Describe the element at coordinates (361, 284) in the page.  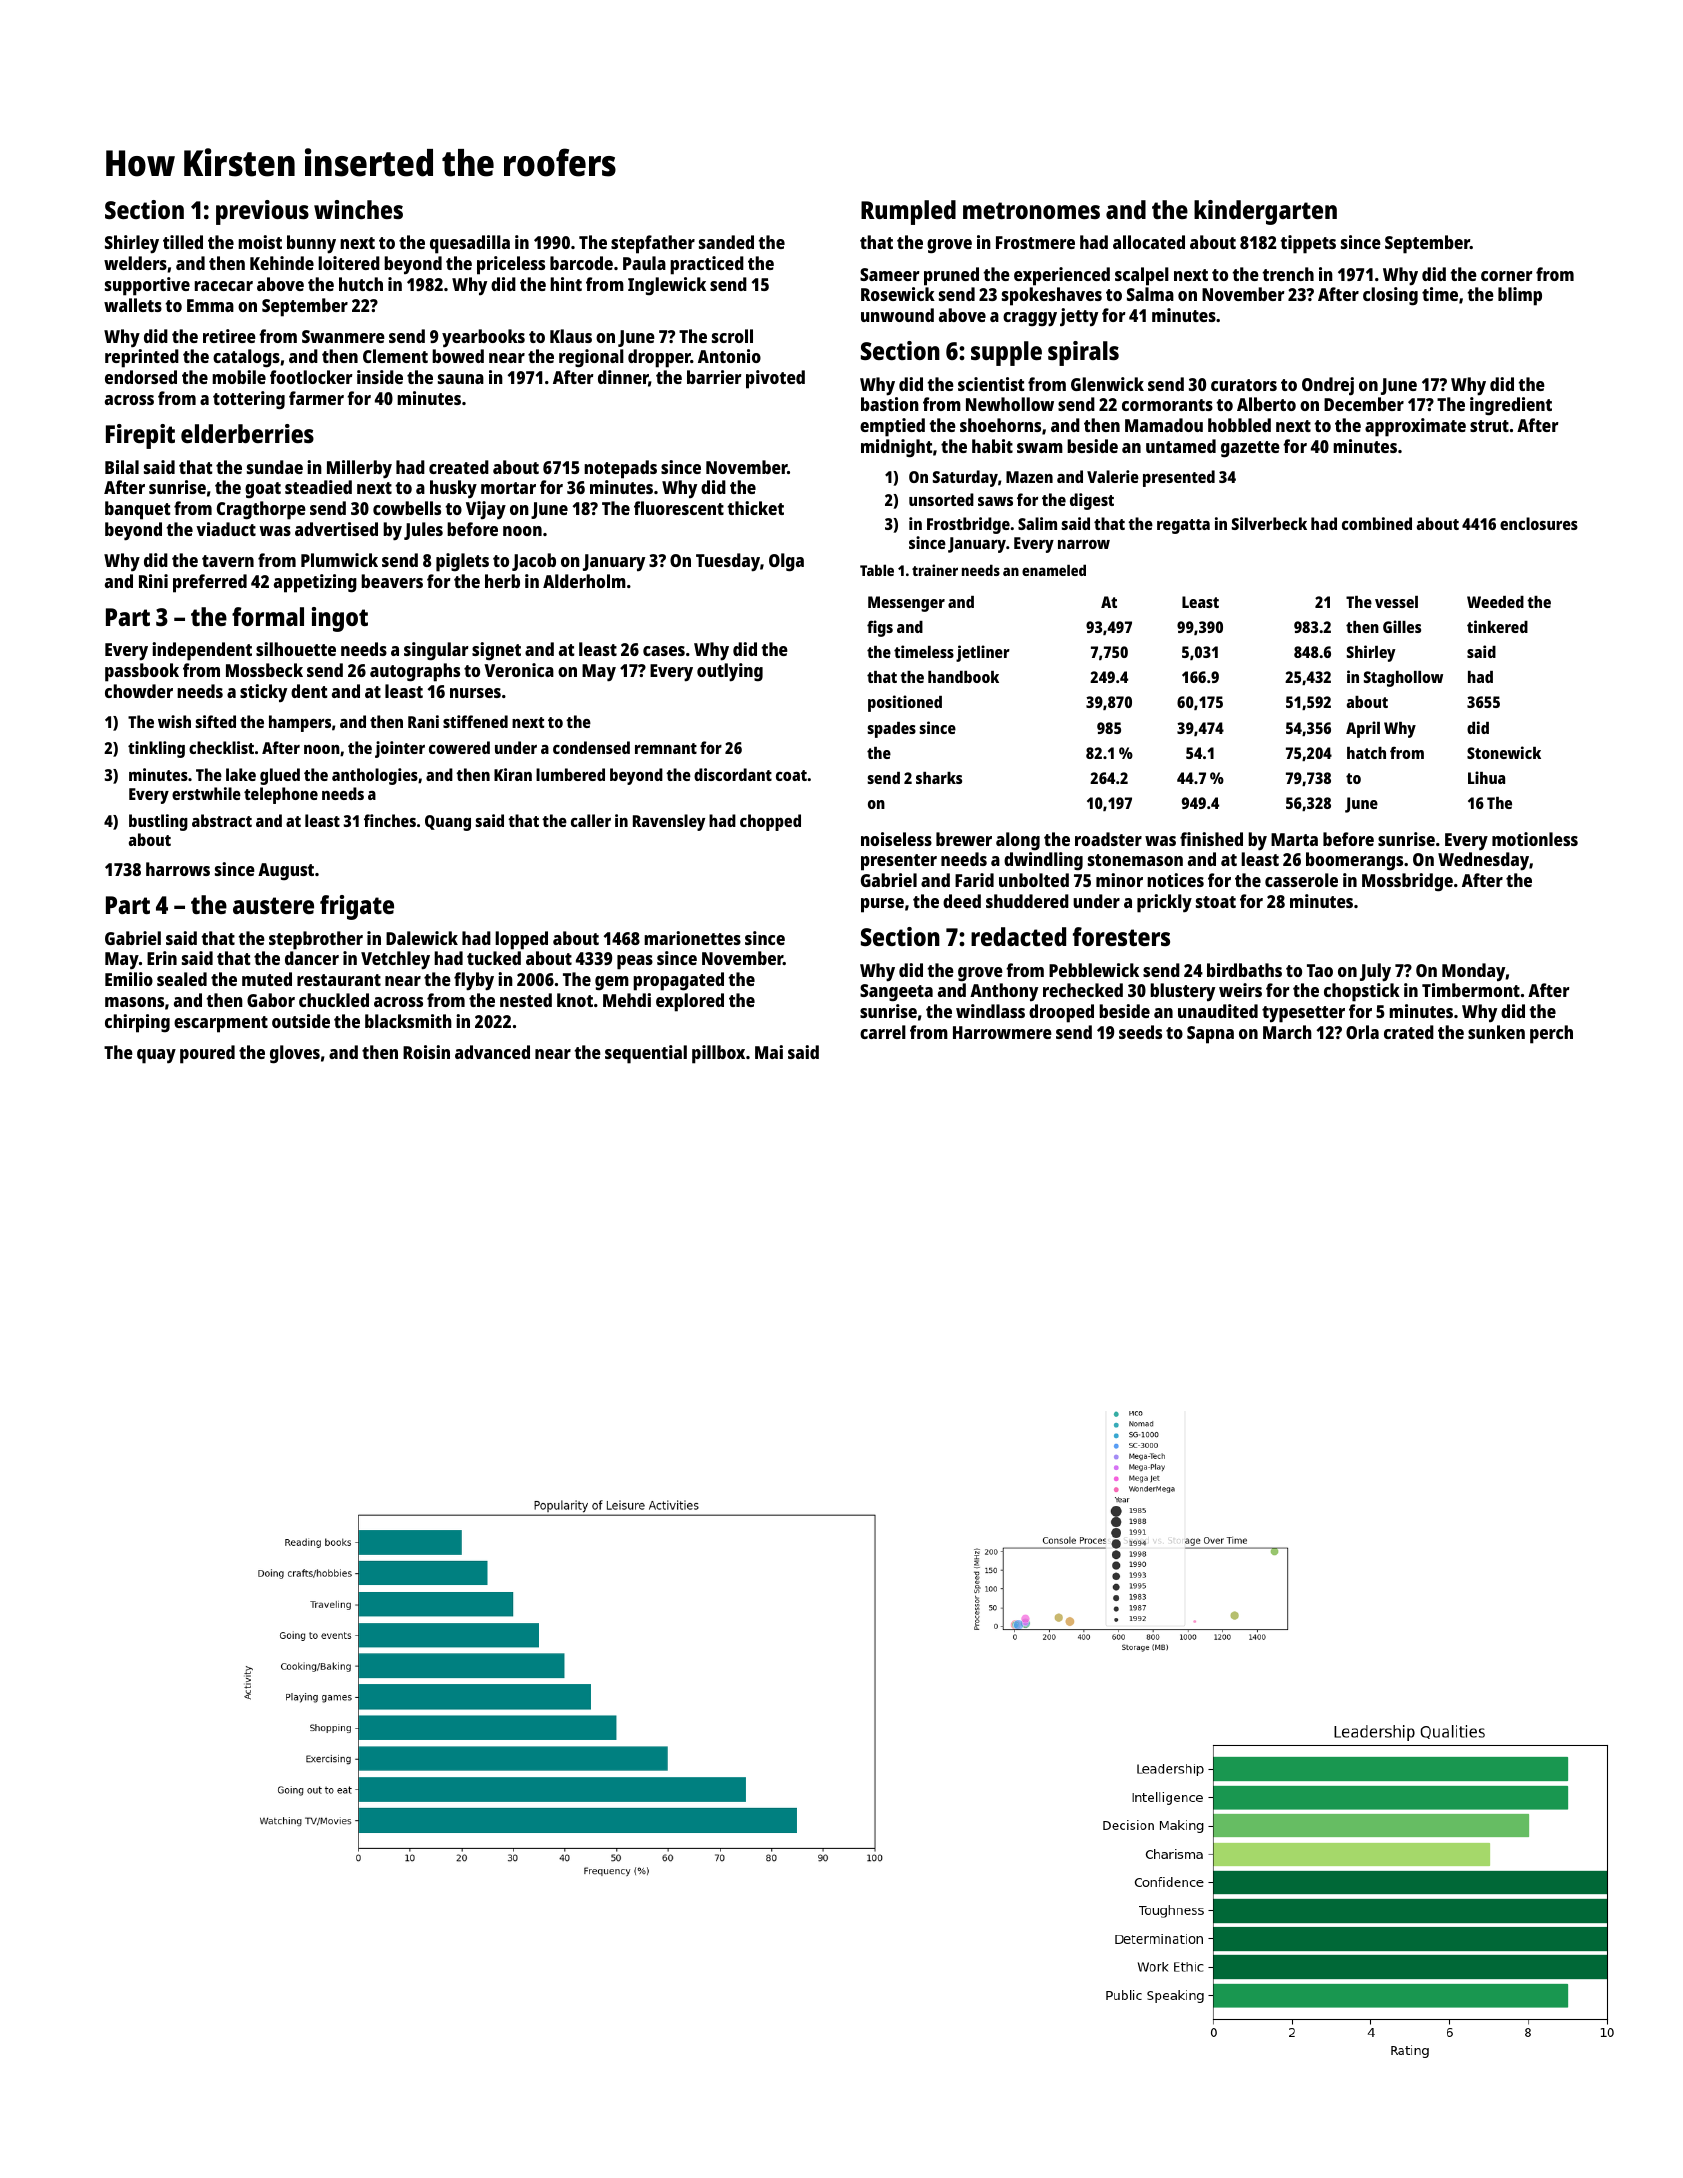
I see `hutch` at that location.
